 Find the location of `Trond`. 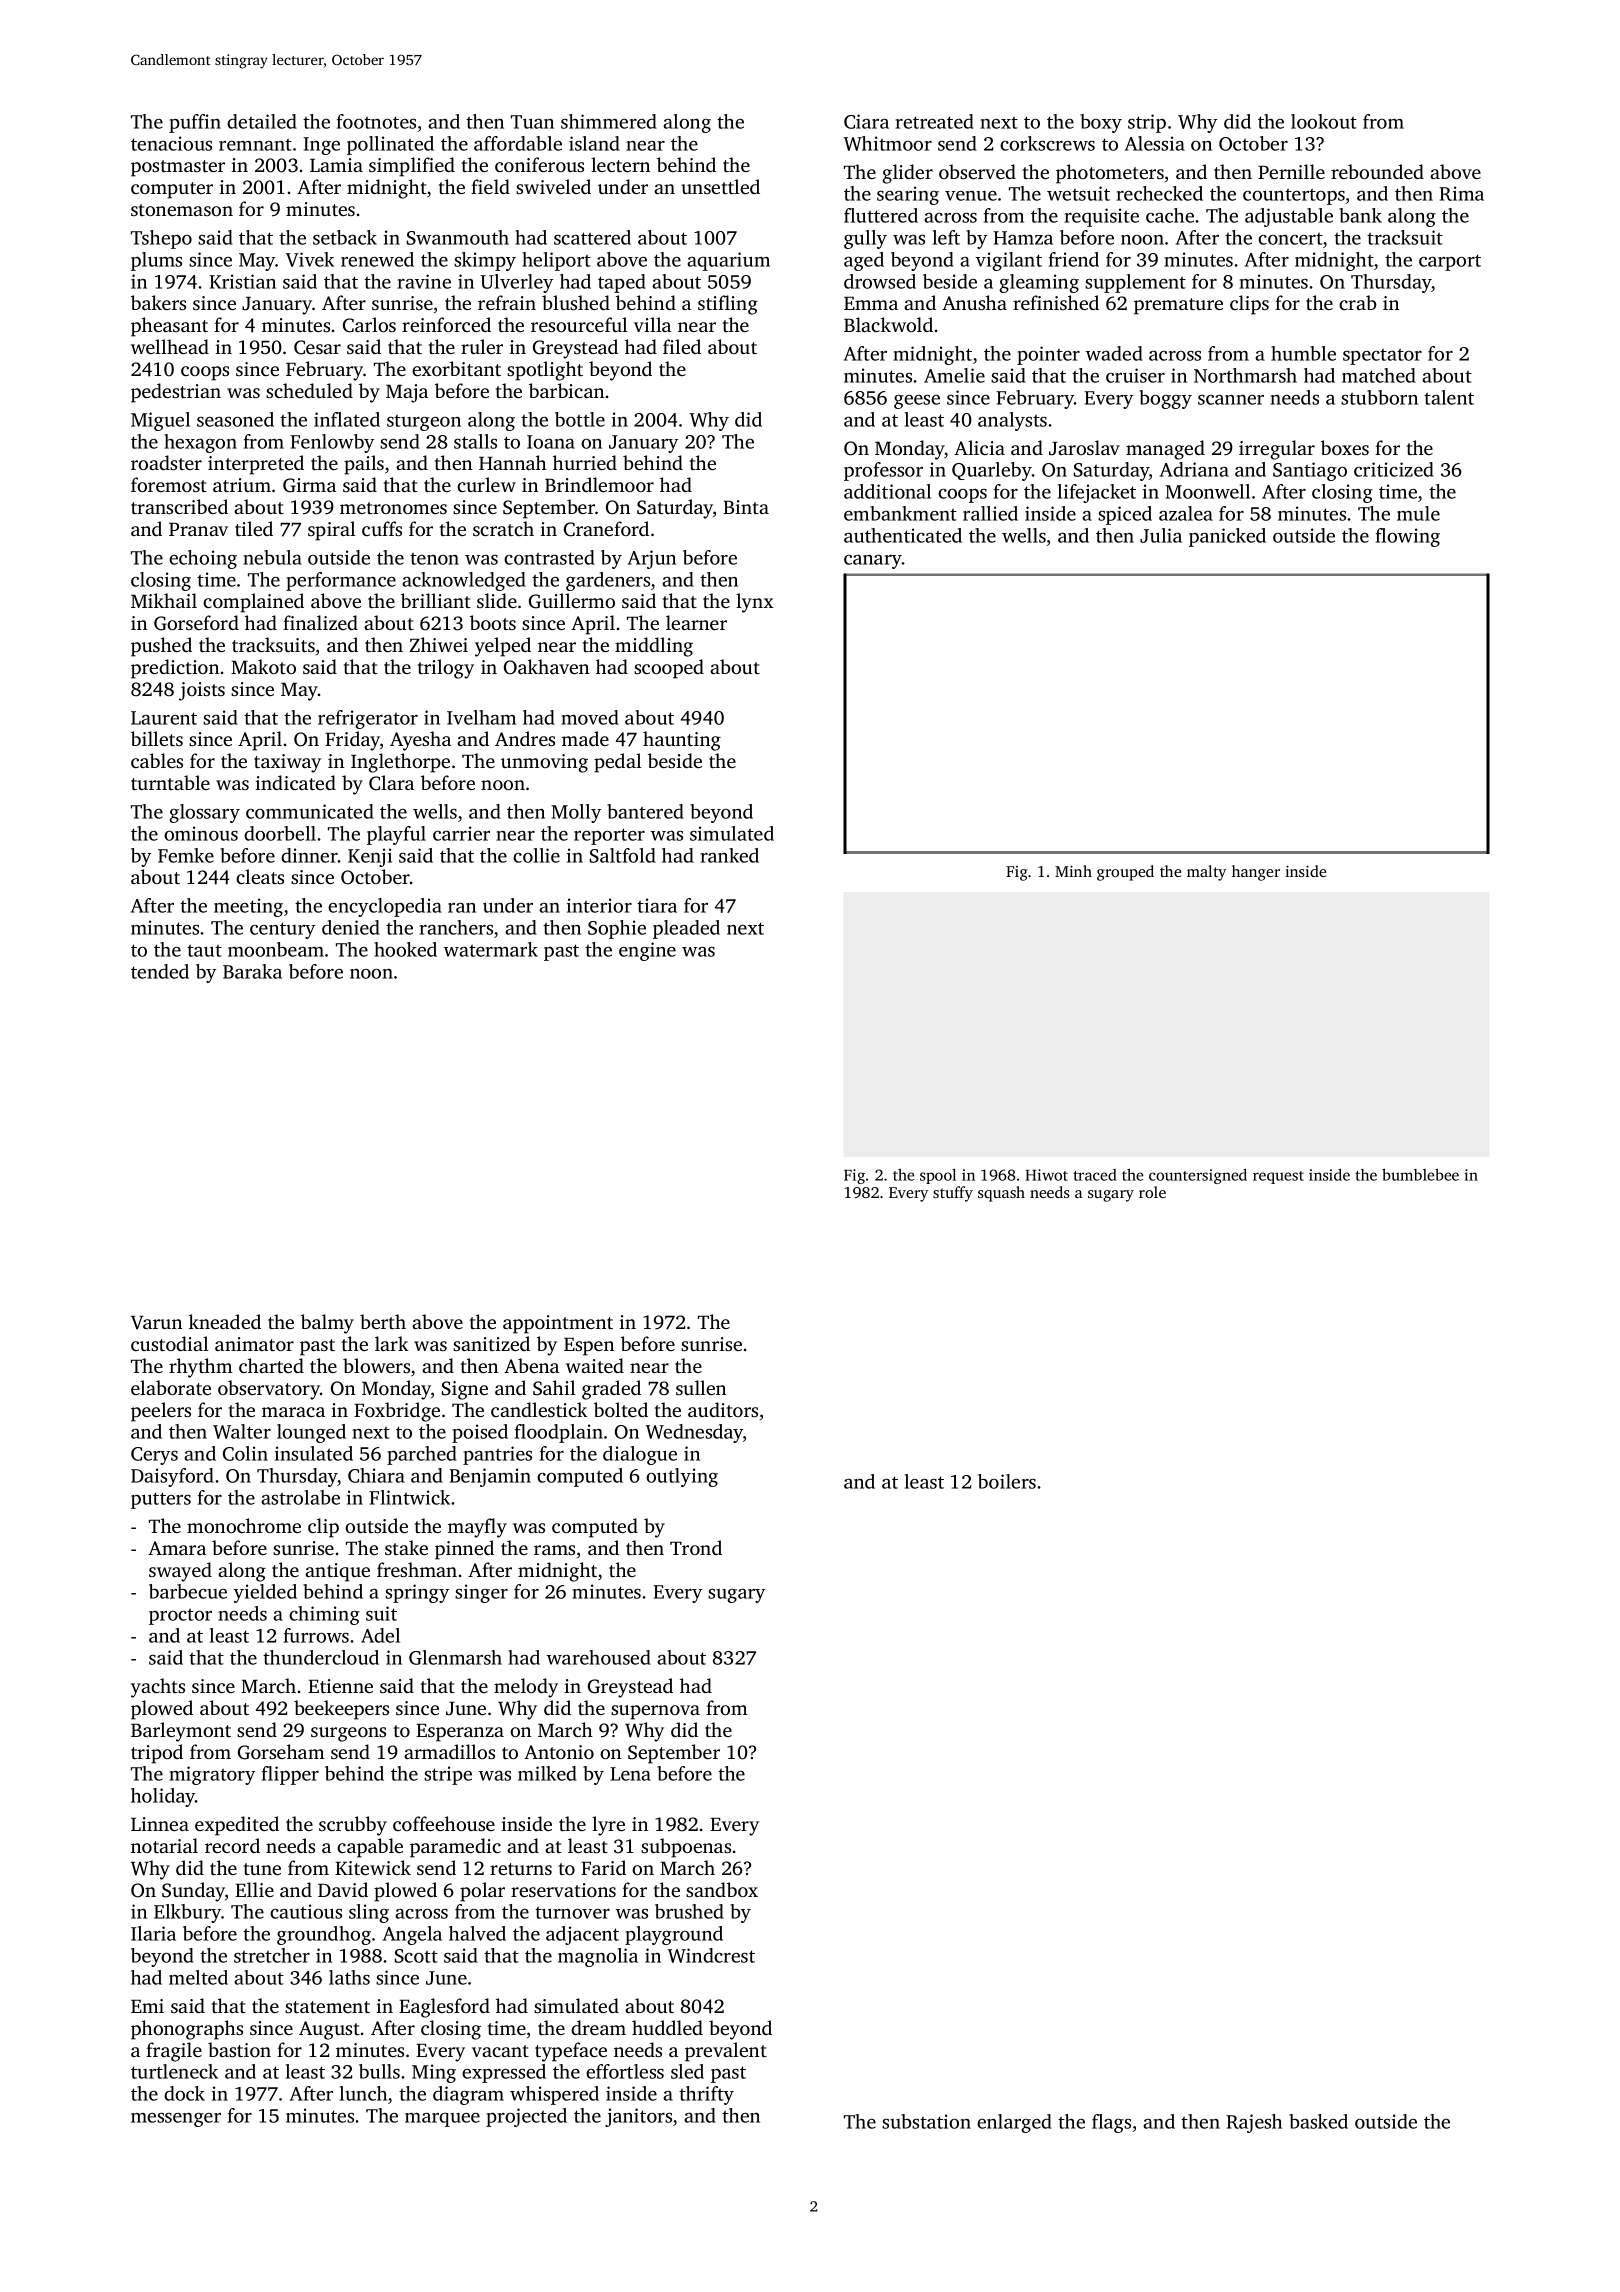

Trond is located at coordinates (696, 1547).
